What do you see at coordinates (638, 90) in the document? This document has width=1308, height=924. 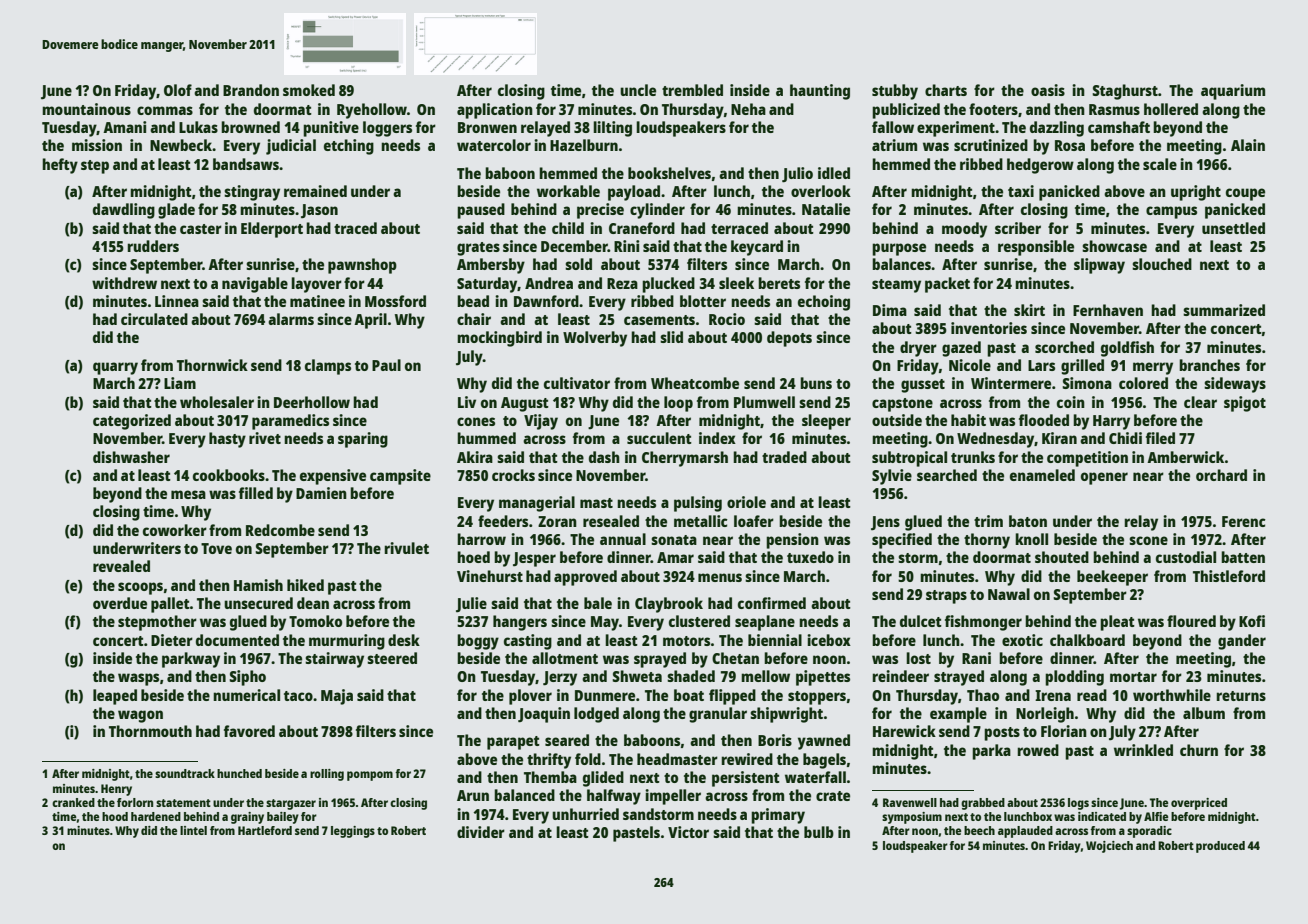 I see `uncle` at bounding box center [638, 90].
